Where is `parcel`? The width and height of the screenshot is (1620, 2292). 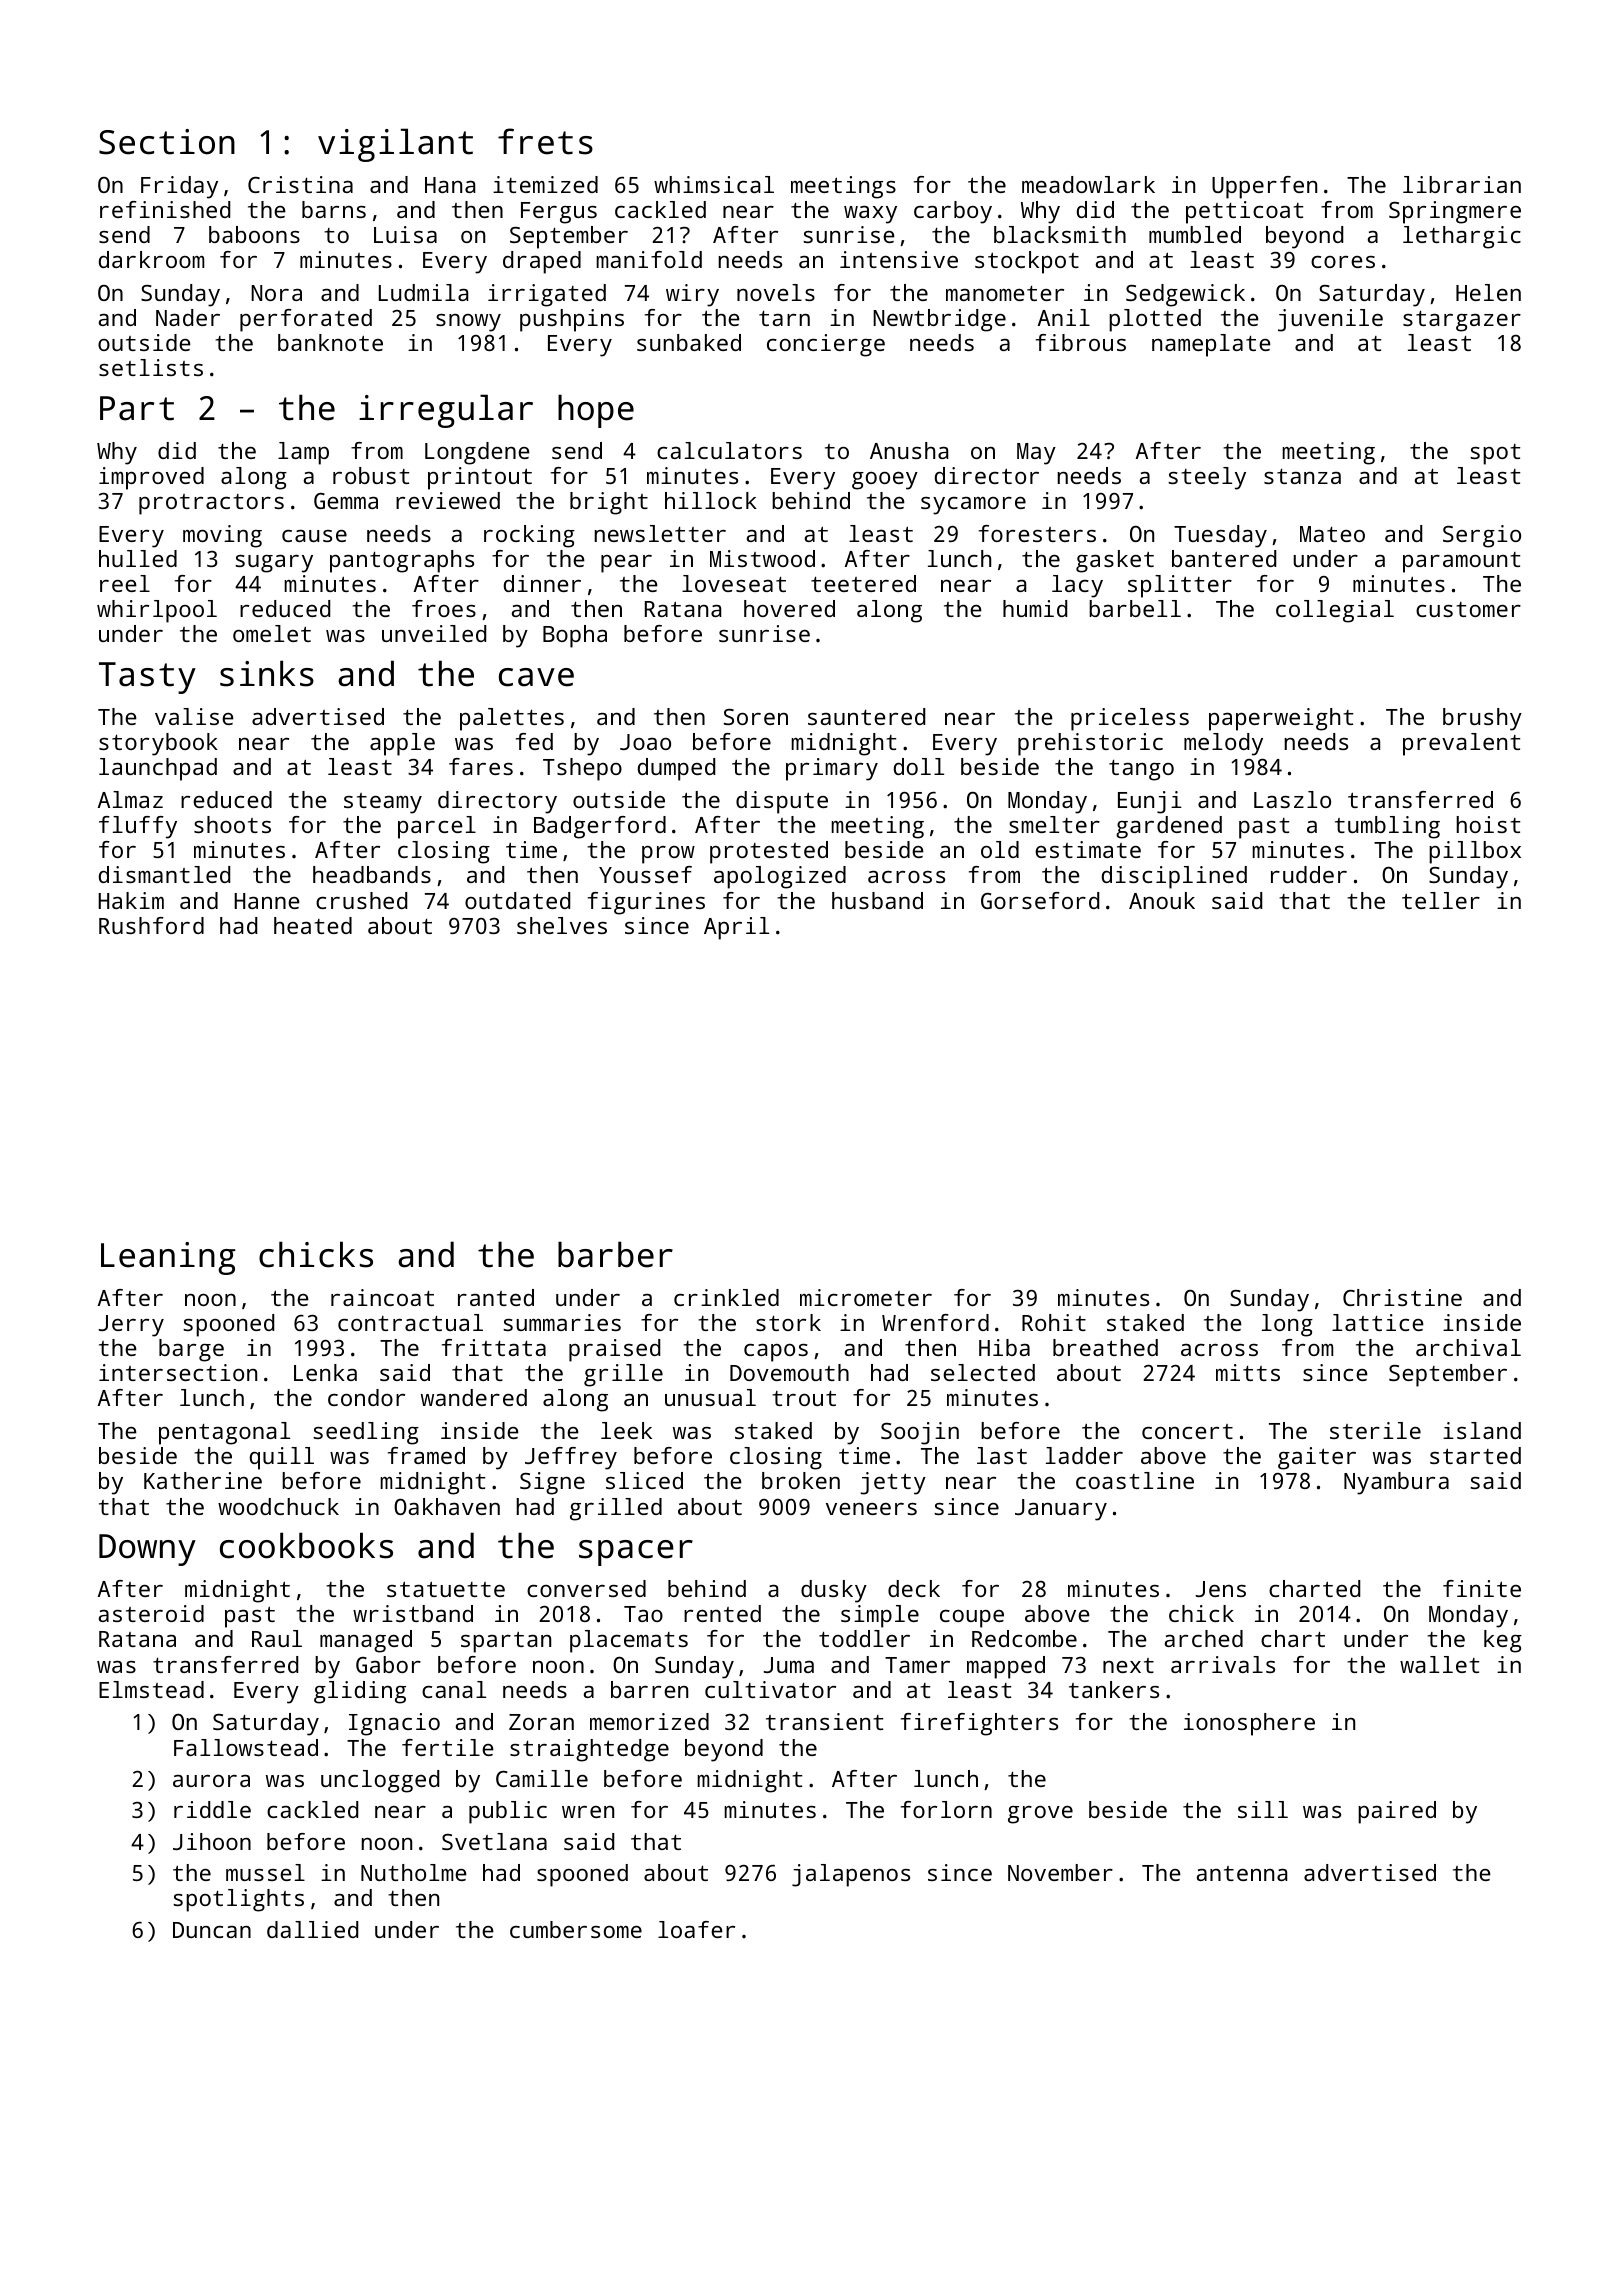 parcel is located at coordinates (437, 827).
